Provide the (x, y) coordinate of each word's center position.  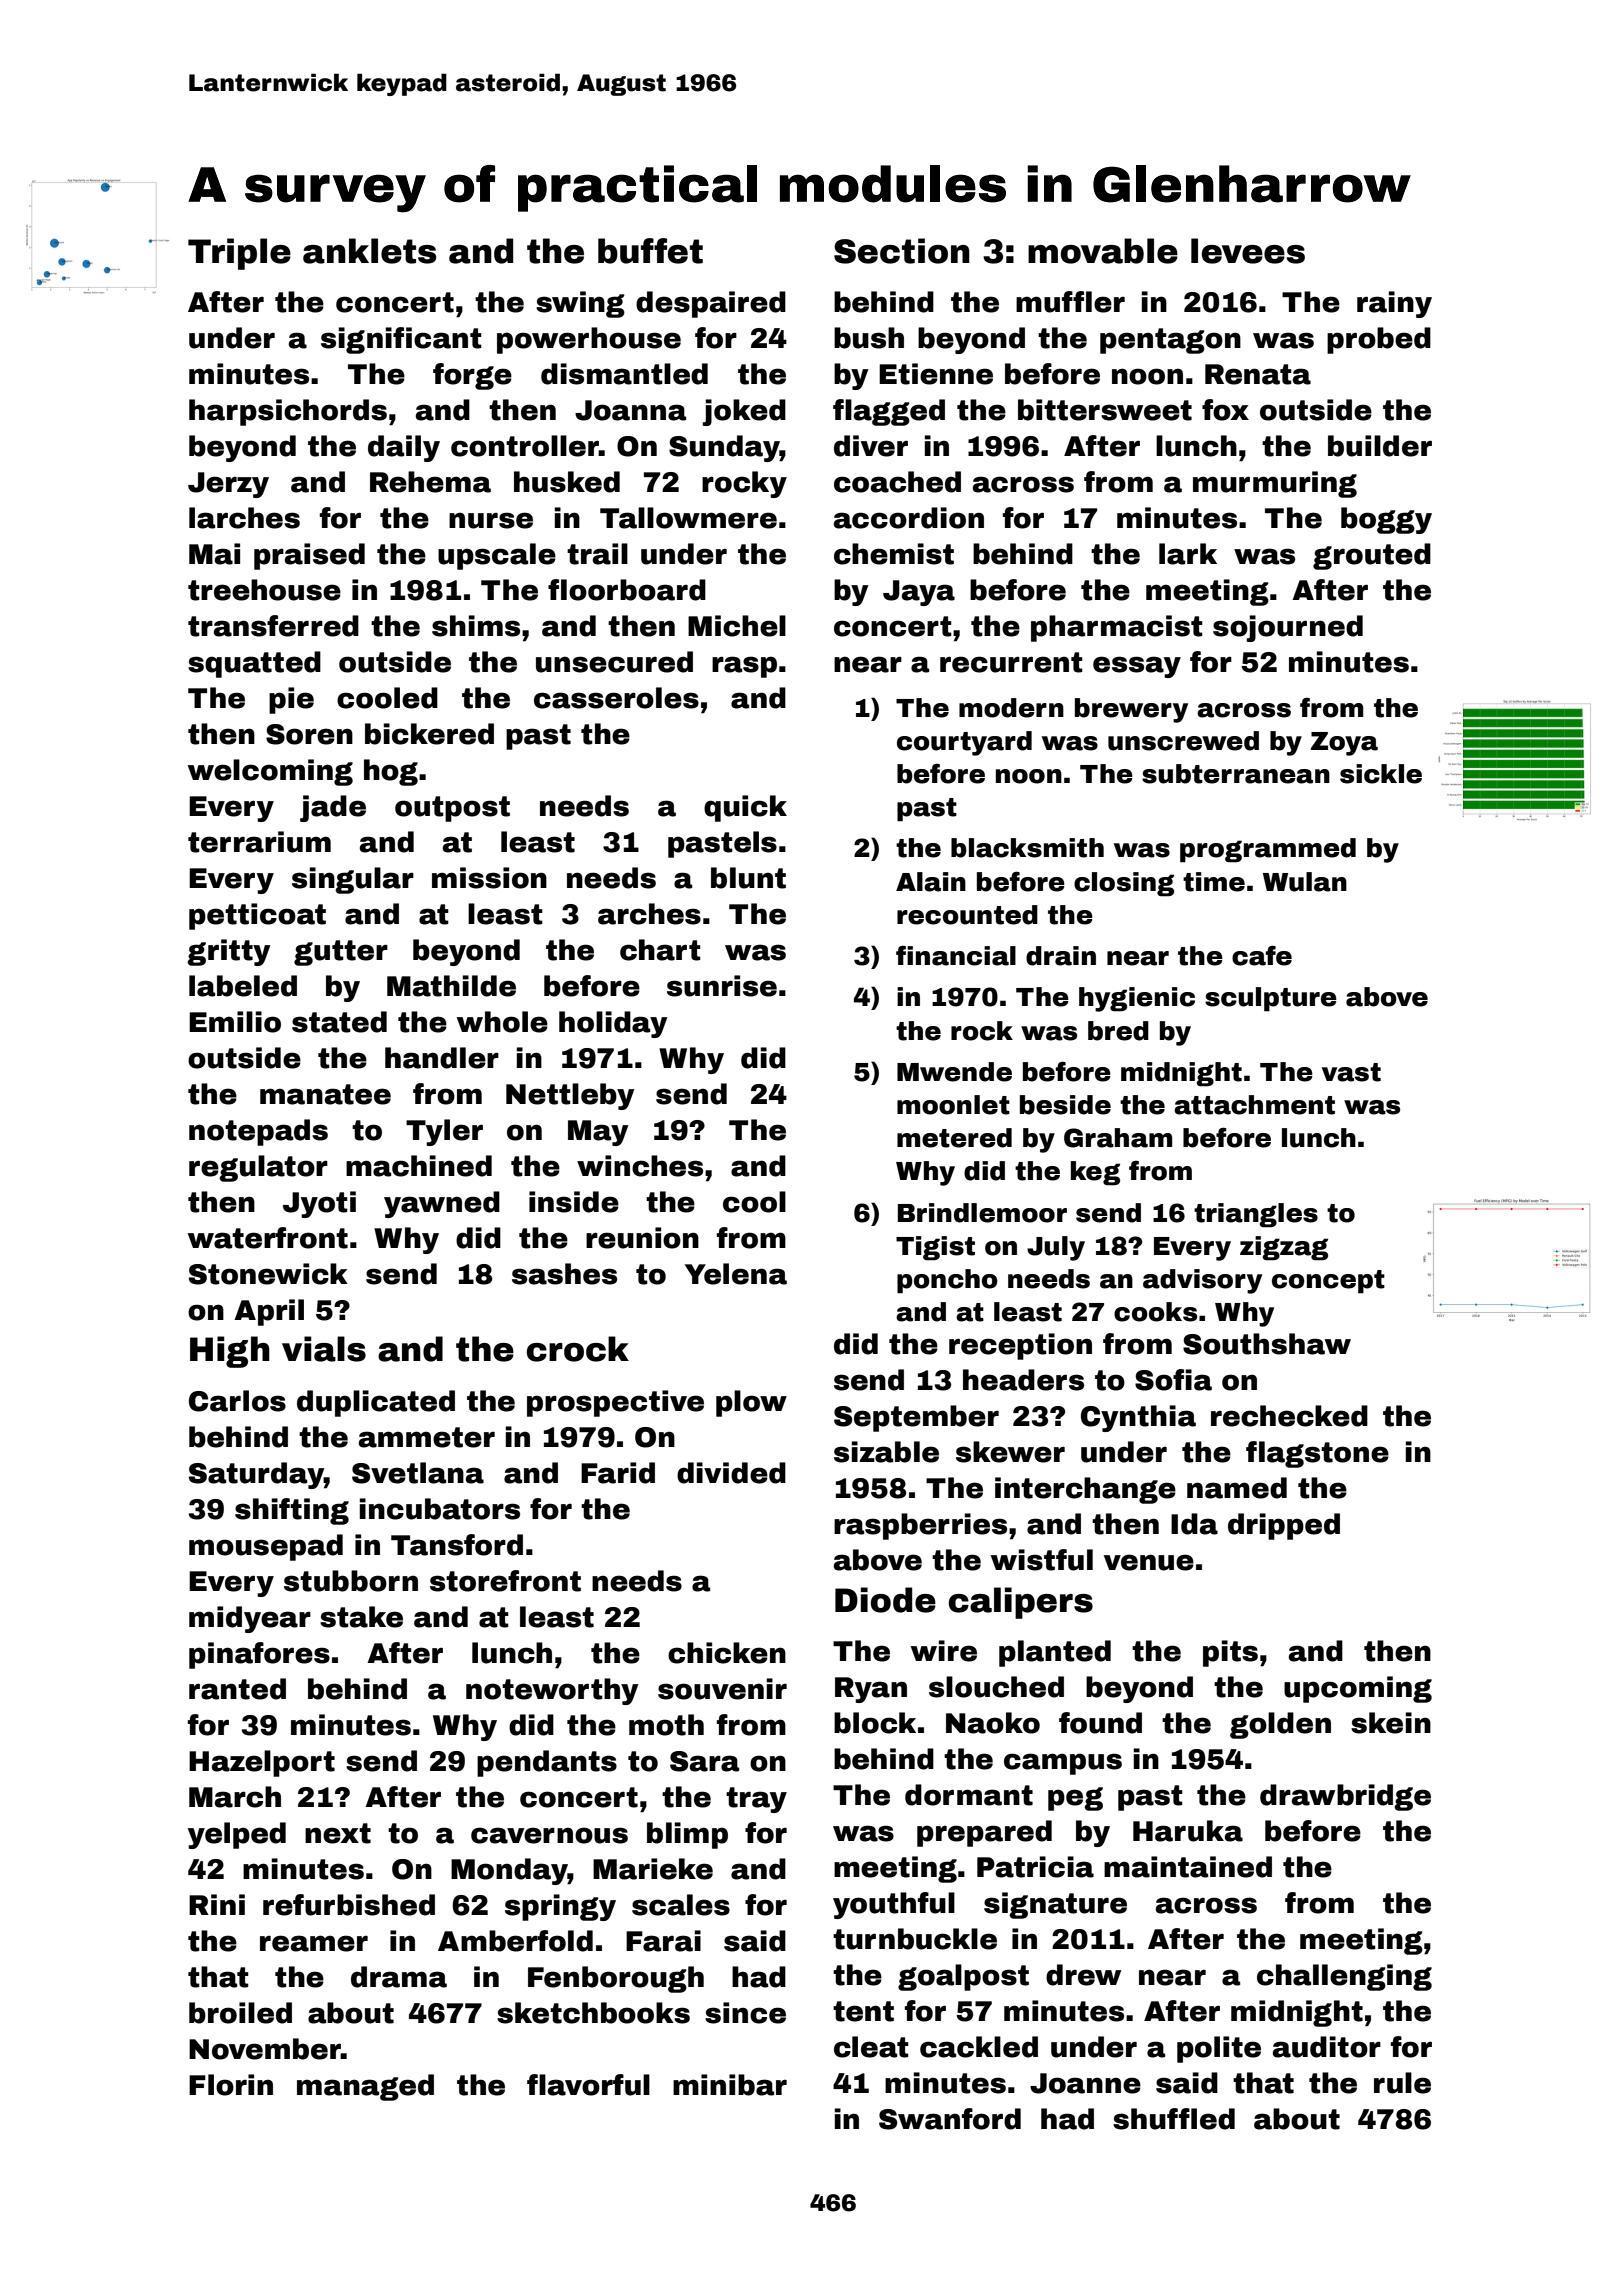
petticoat (257, 916)
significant (401, 340)
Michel (737, 626)
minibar (730, 2085)
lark (1188, 554)
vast (1351, 1072)
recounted (967, 915)
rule (1402, 2083)
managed (365, 2087)
